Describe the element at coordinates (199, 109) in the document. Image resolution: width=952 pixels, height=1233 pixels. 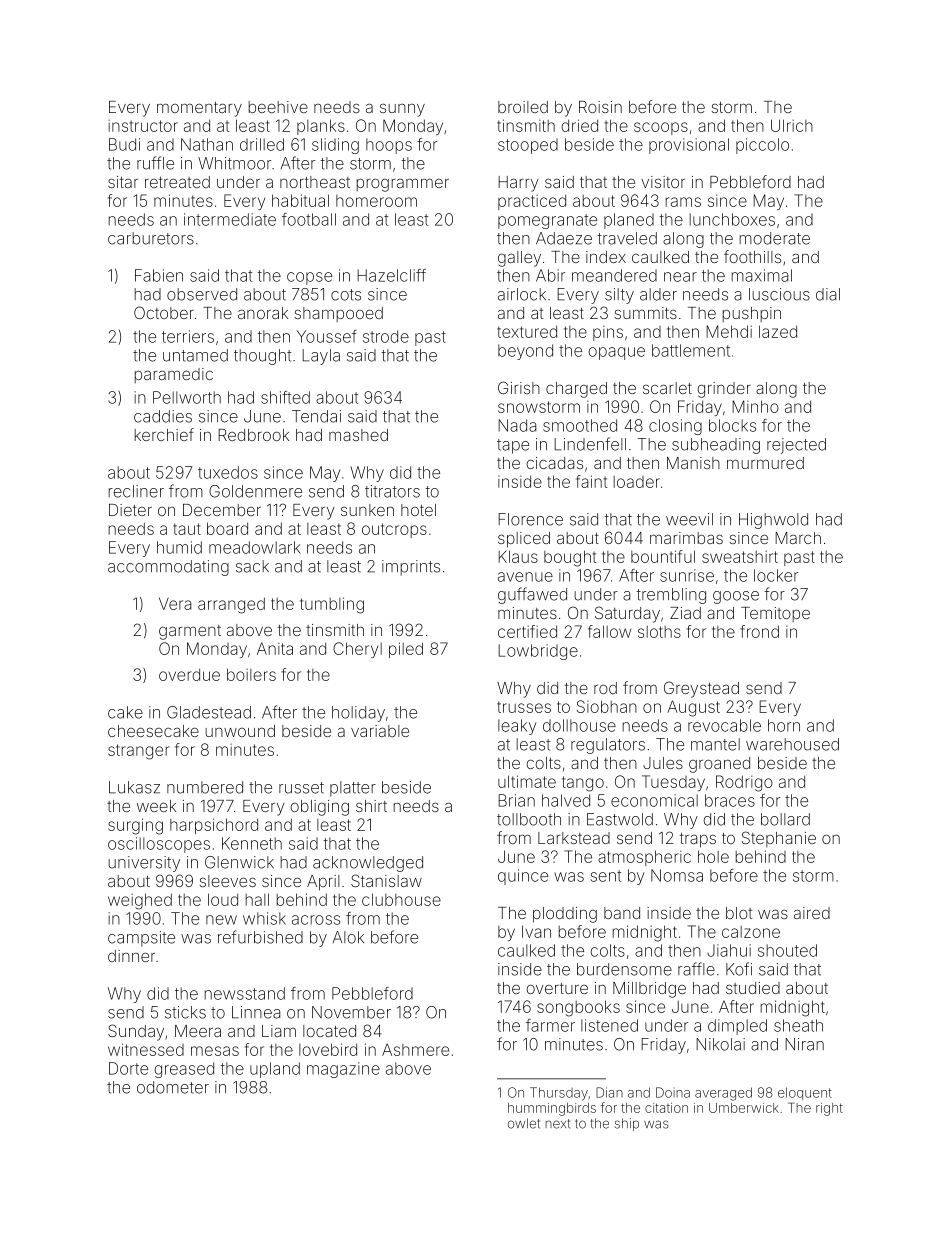
I see `momentary` at that location.
